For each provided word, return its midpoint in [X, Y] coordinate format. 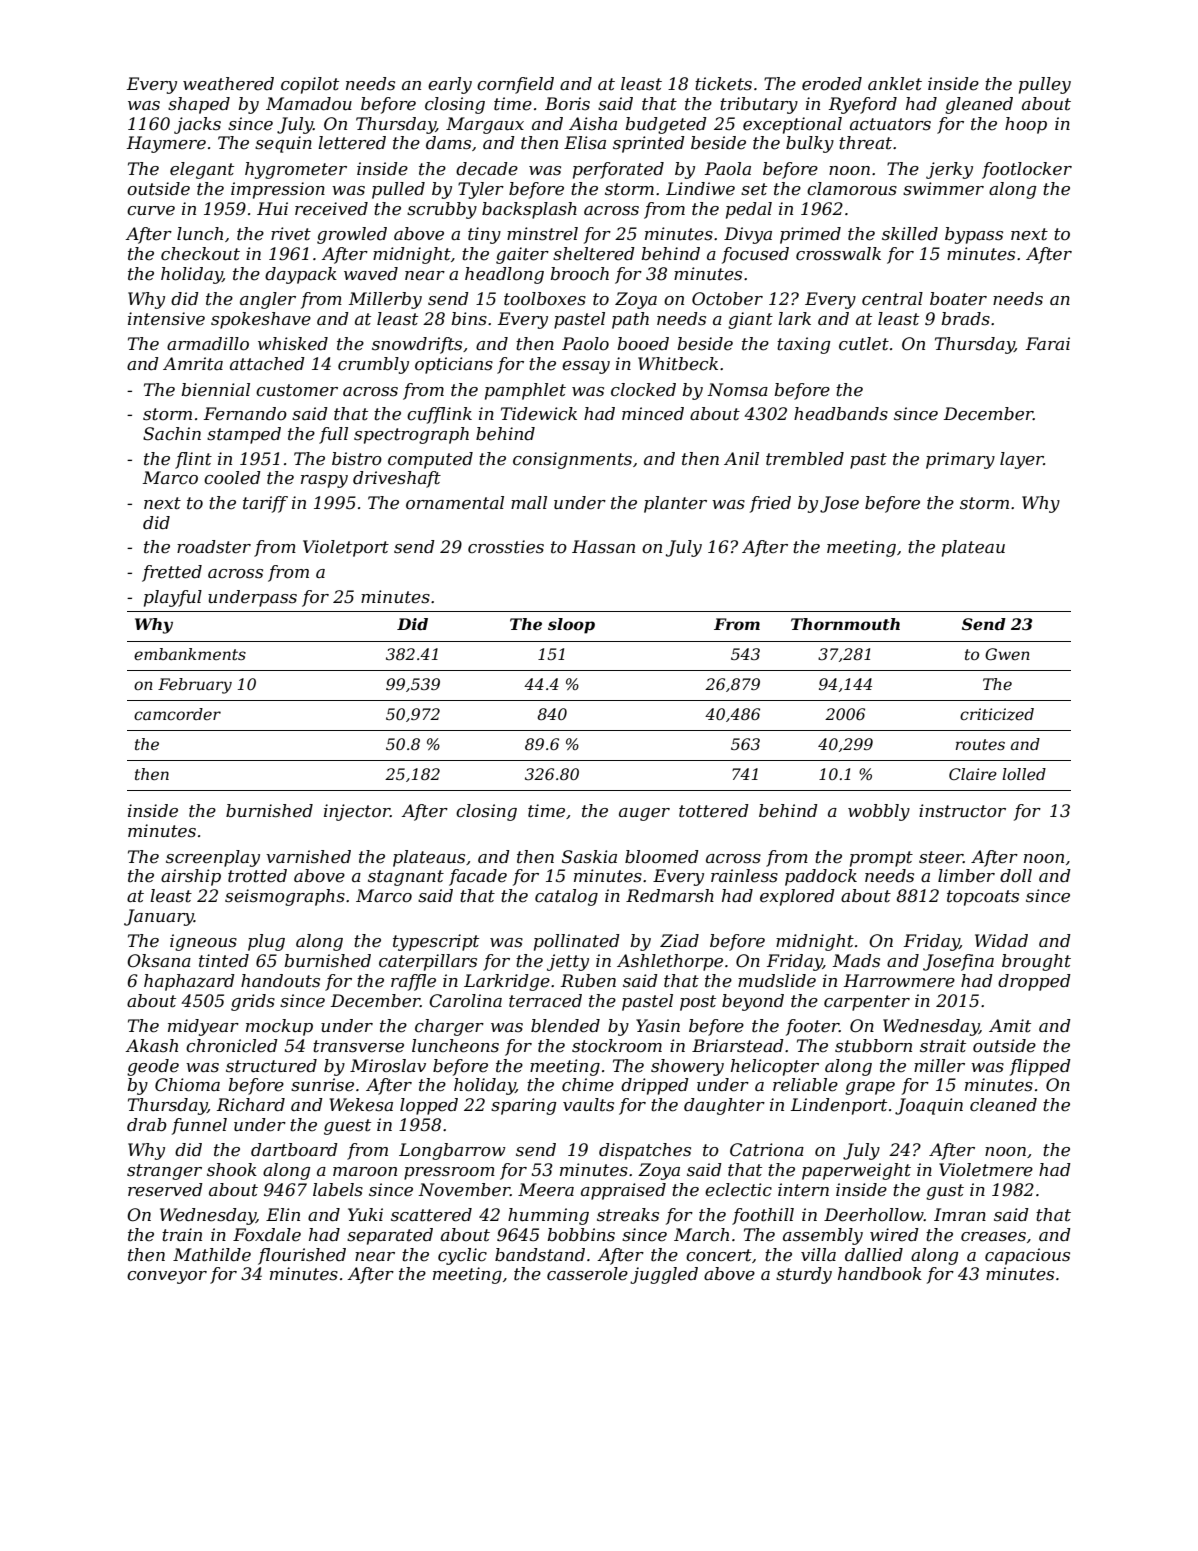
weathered [228, 84]
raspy [324, 481]
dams [448, 143]
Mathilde [212, 1255]
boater [958, 298]
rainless [744, 876]
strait [943, 1046]
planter [675, 504]
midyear [203, 1027]
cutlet [864, 344]
